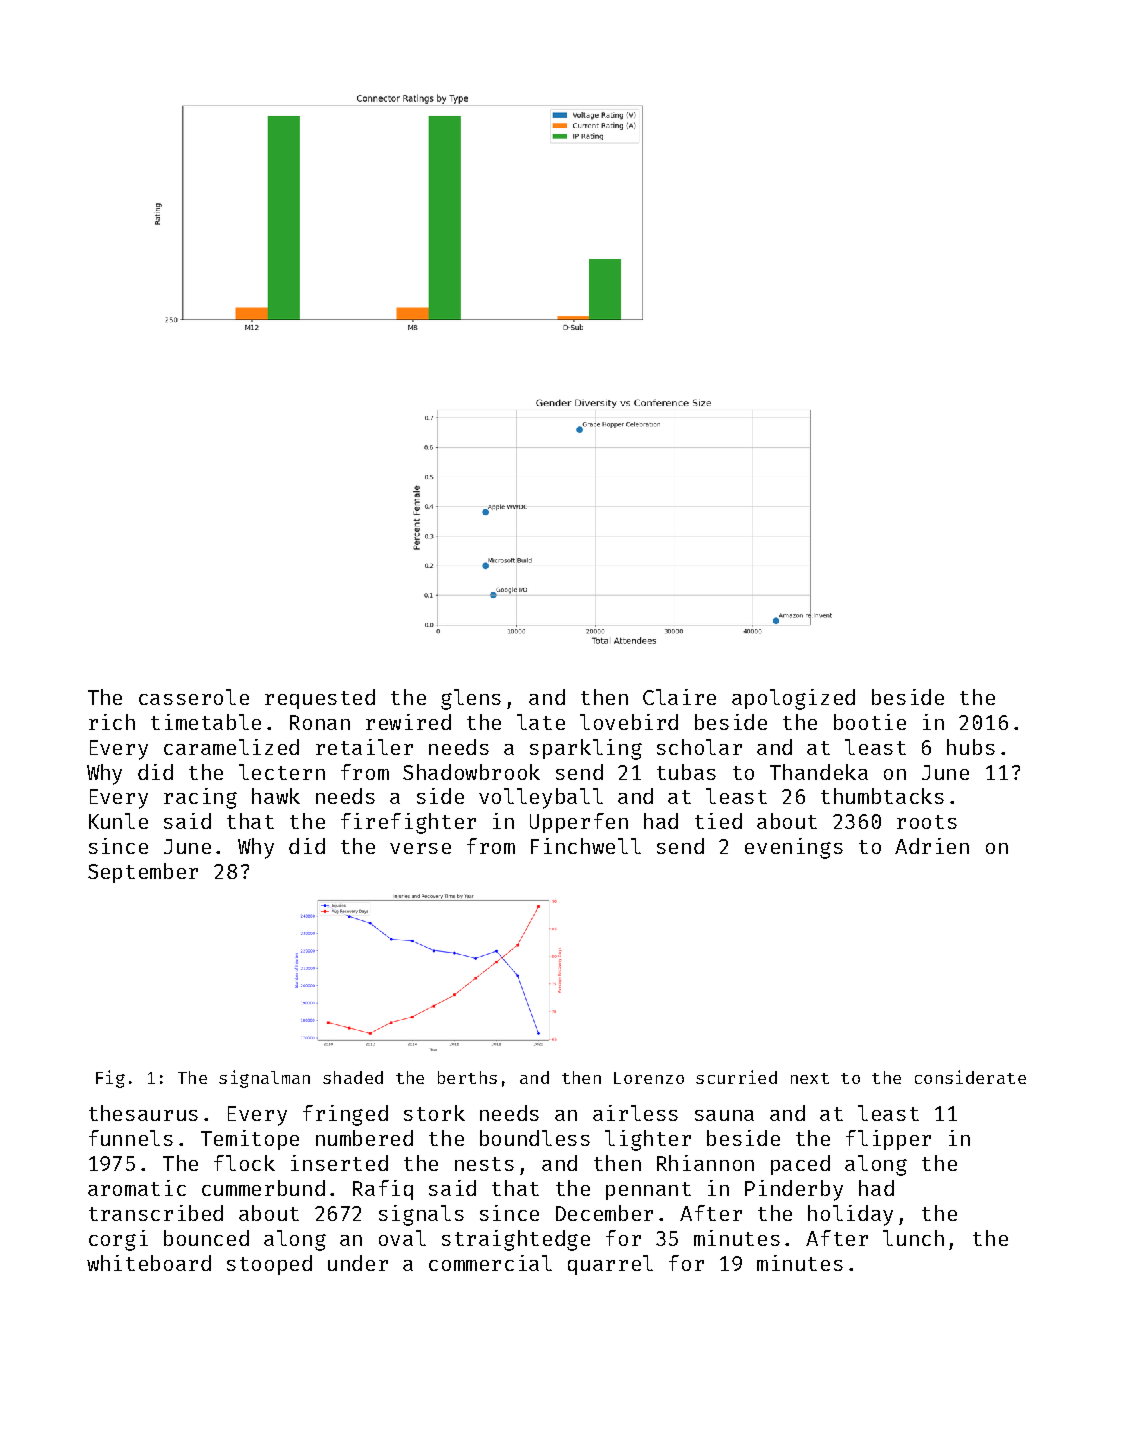 This screenshot has width=1121, height=1451. What do you see at coordinates (586, 846) in the screenshot?
I see `Finchwell` at bounding box center [586, 846].
